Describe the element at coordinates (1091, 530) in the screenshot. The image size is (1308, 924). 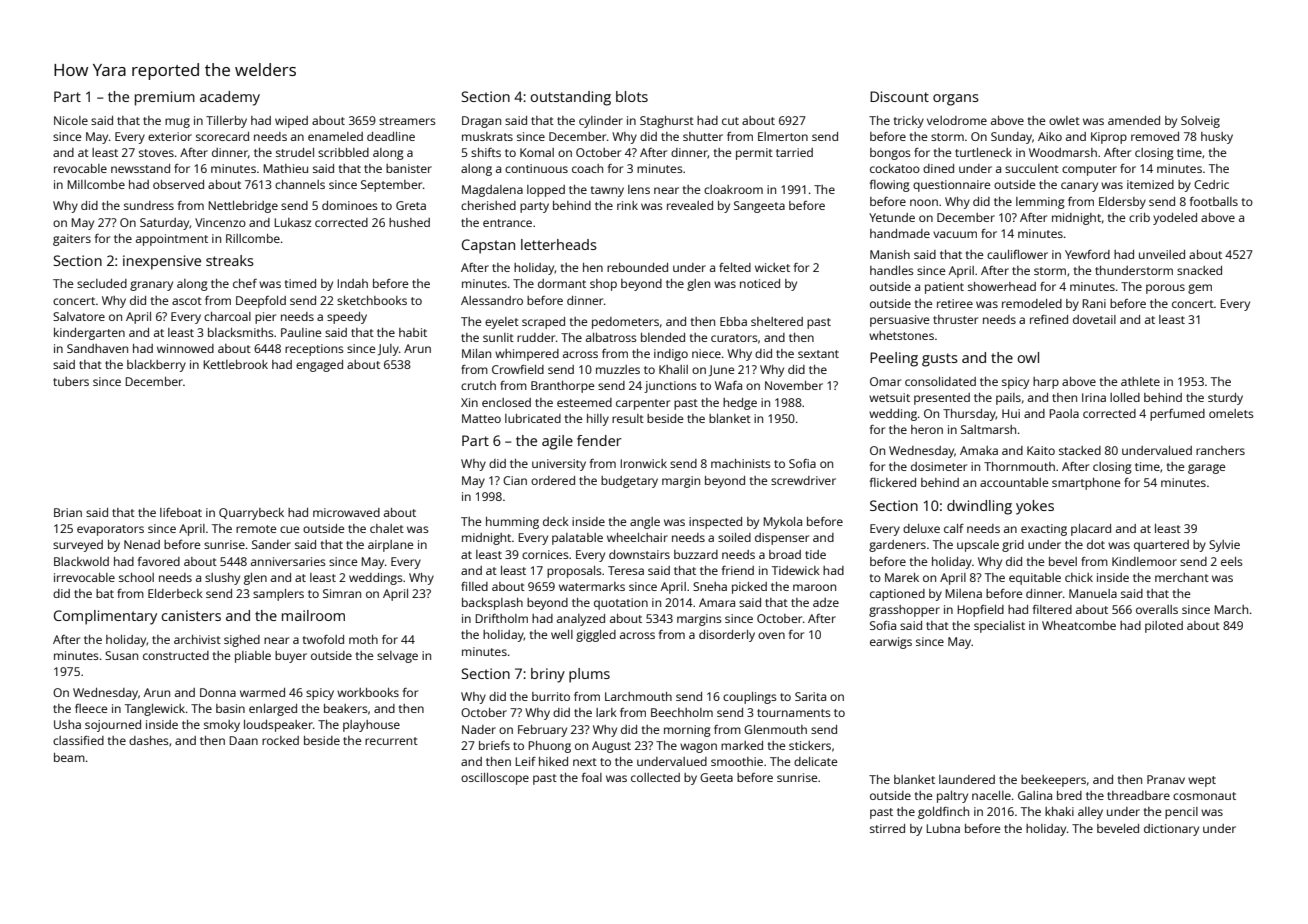
I see `placard` at that location.
